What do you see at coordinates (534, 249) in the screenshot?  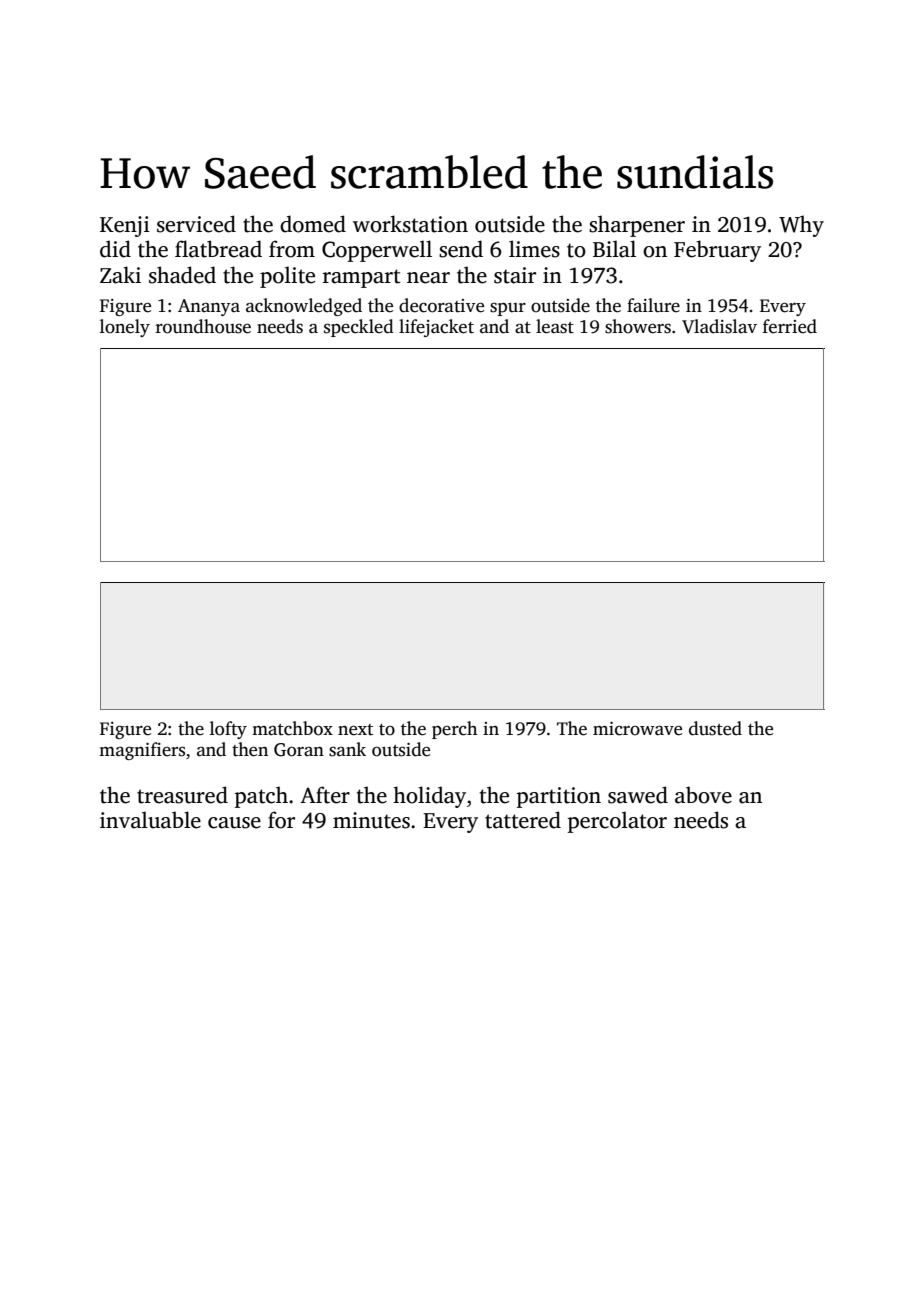 I see `limes` at bounding box center [534, 249].
